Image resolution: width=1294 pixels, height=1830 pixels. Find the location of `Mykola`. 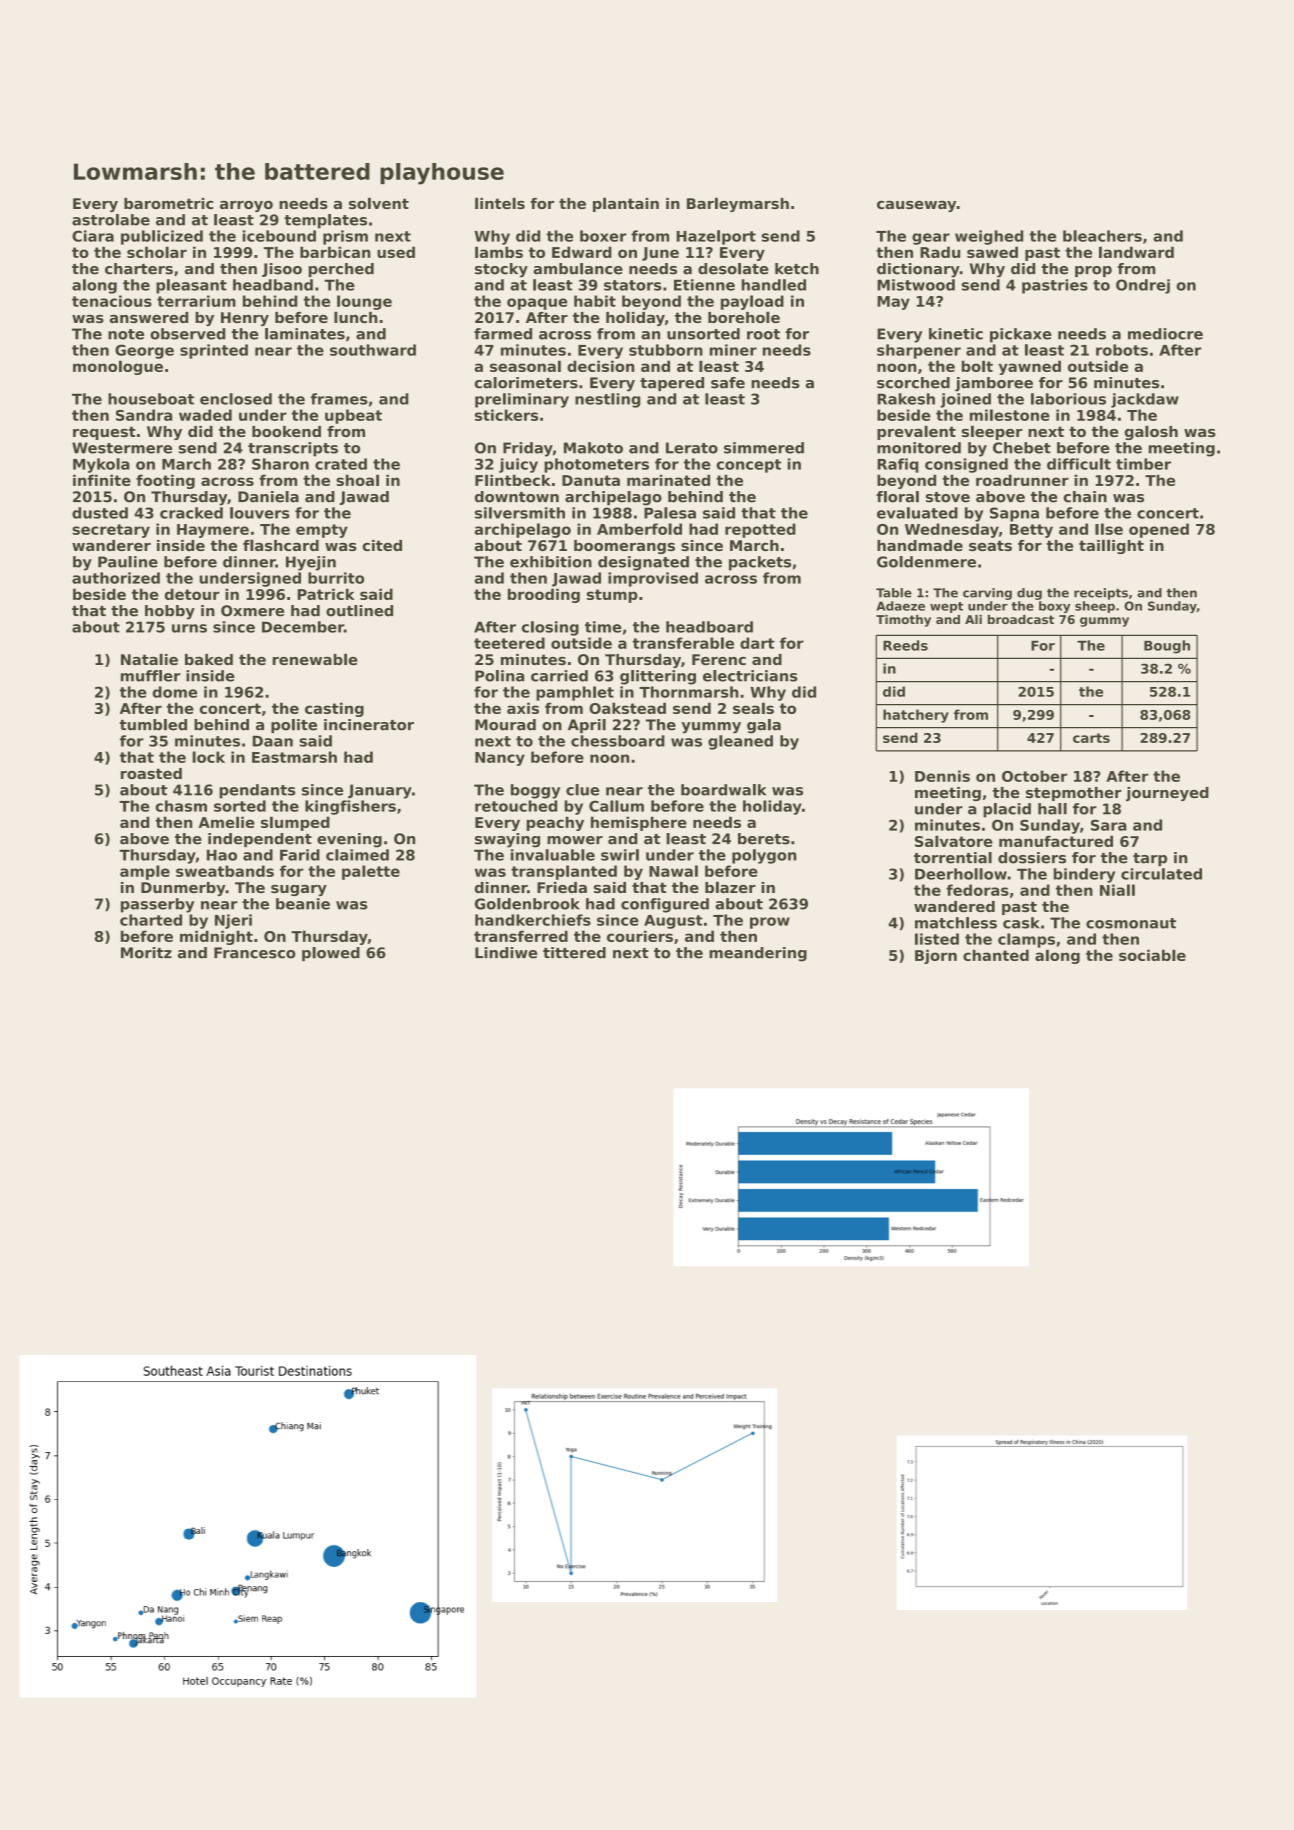

Mykola is located at coordinates (101, 465).
